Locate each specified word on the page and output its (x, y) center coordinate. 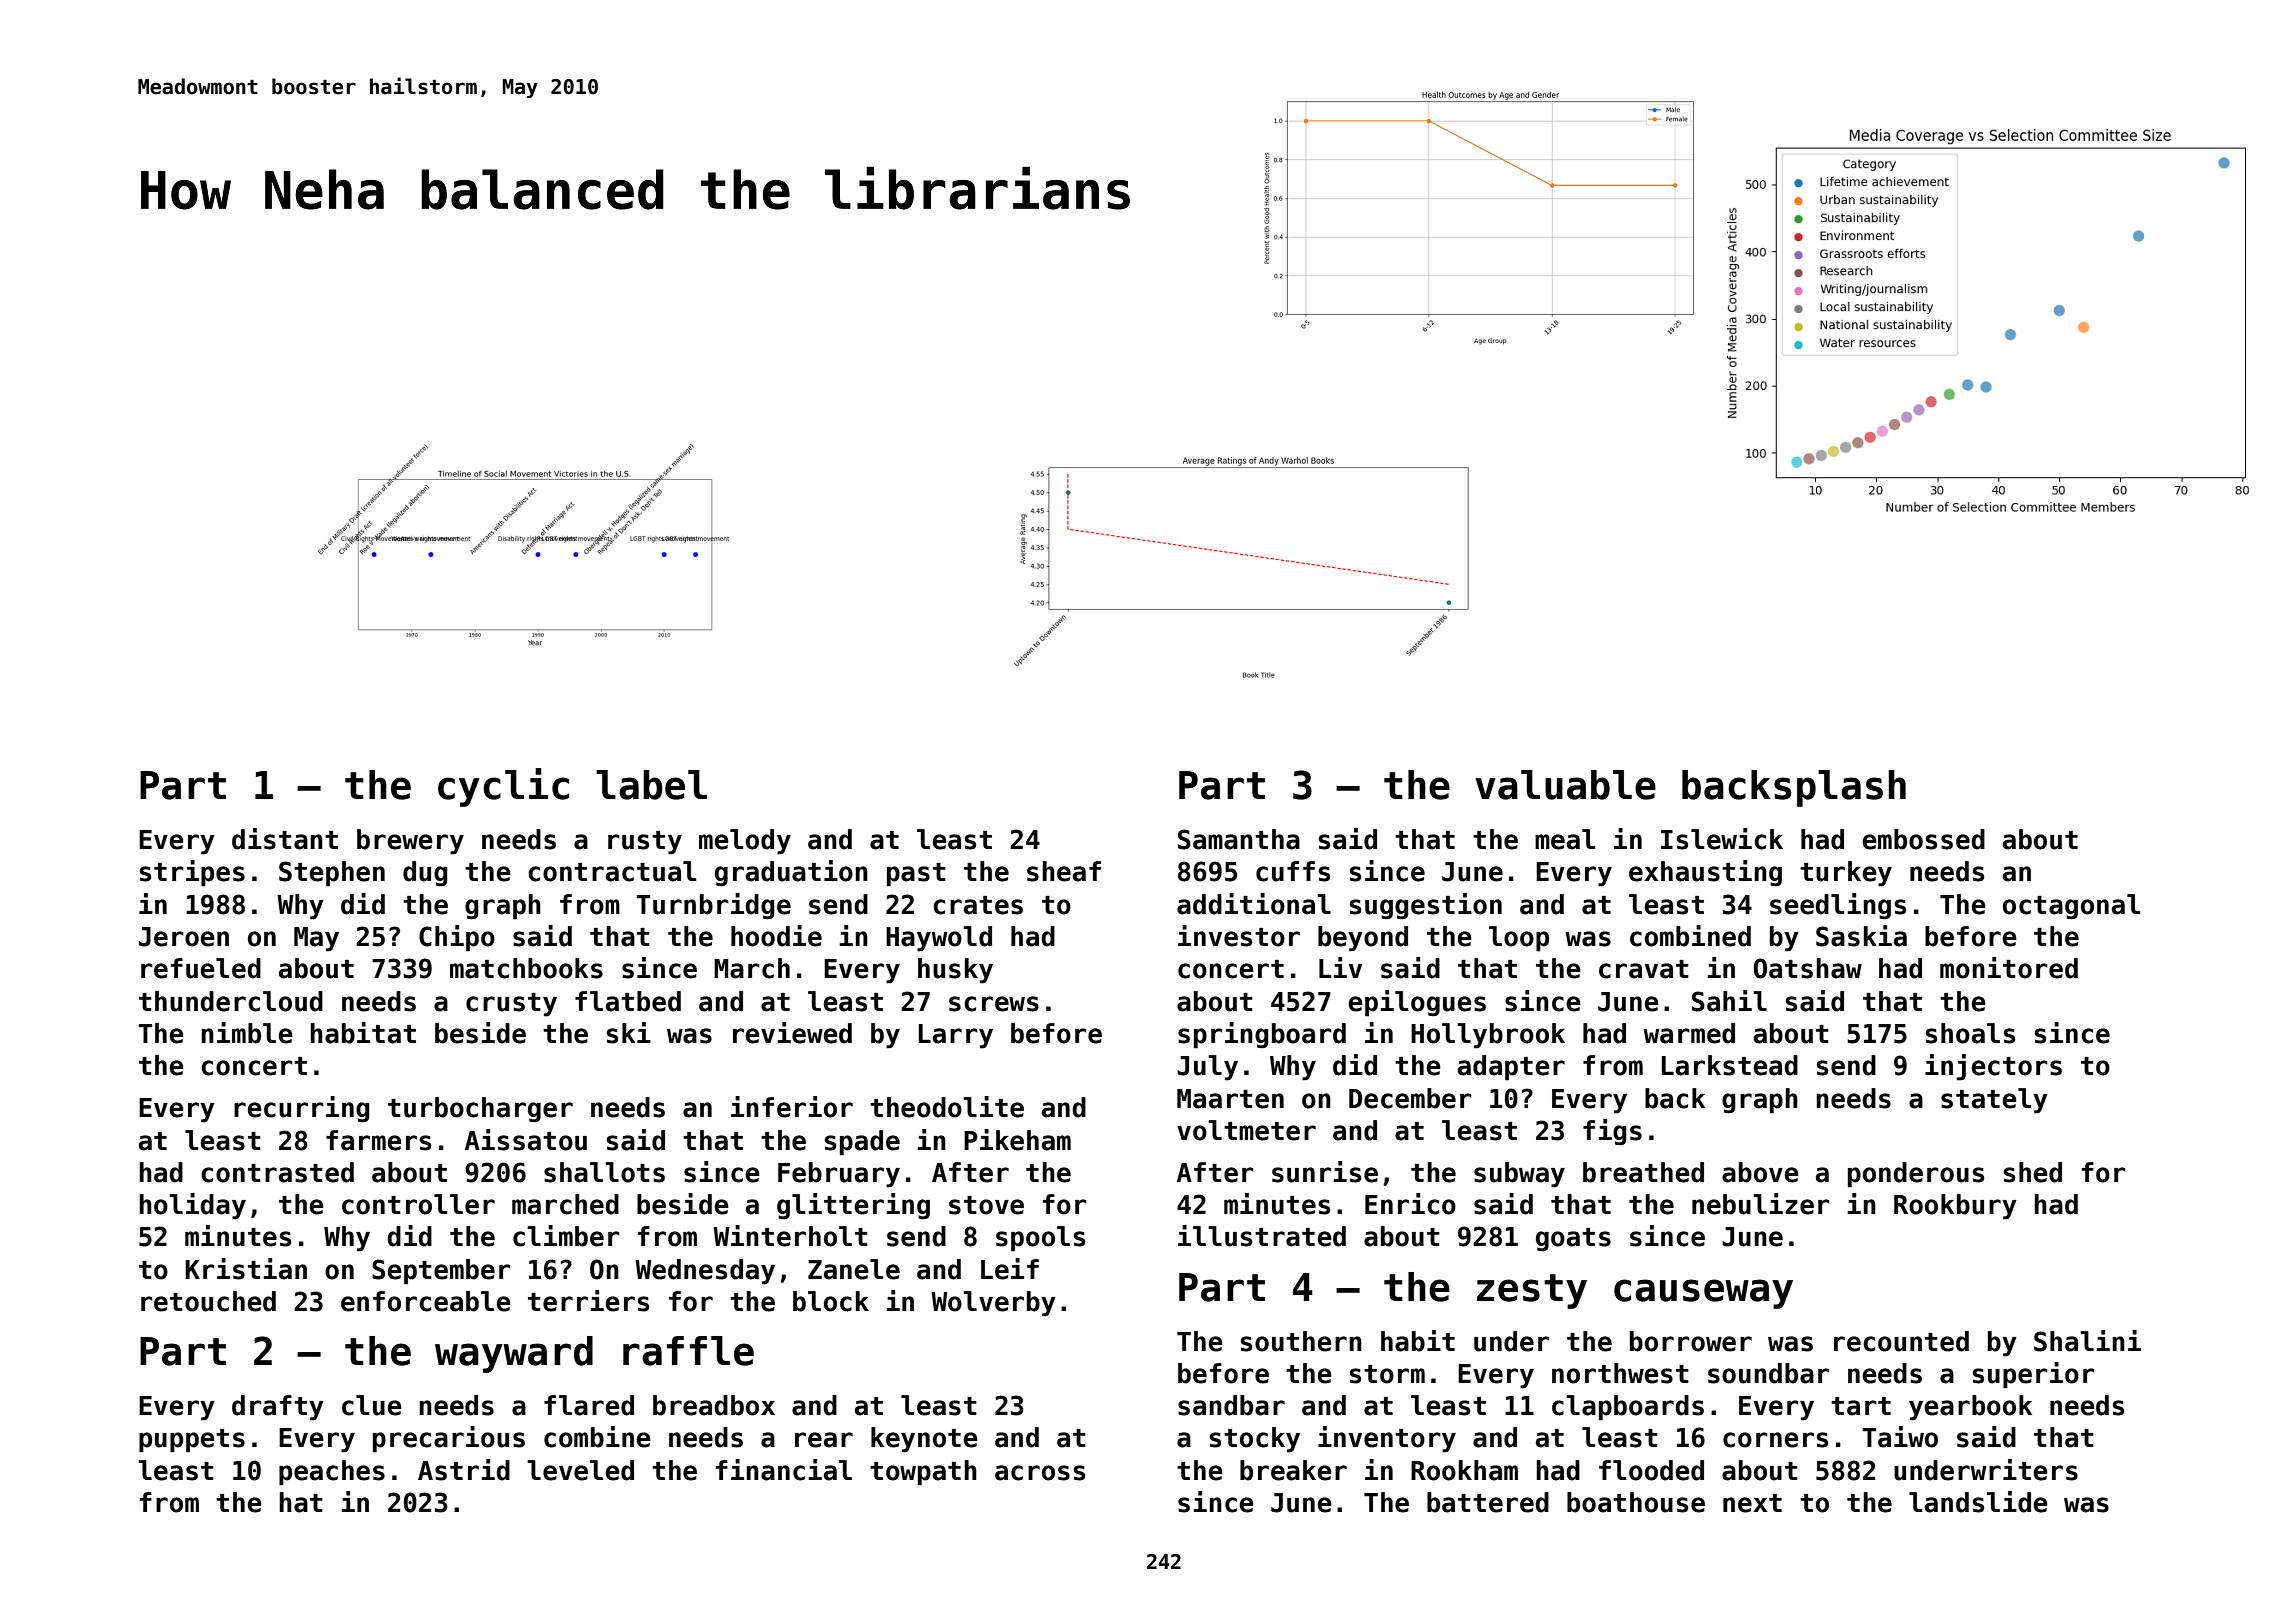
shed (2033, 1172)
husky (955, 971)
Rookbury (1955, 1207)
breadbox (714, 1405)
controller (418, 1204)
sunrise (1325, 1172)
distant (285, 839)
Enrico (1410, 1204)
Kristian (246, 1269)
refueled (201, 968)
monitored (2009, 968)
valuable (1565, 785)
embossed (1923, 839)
